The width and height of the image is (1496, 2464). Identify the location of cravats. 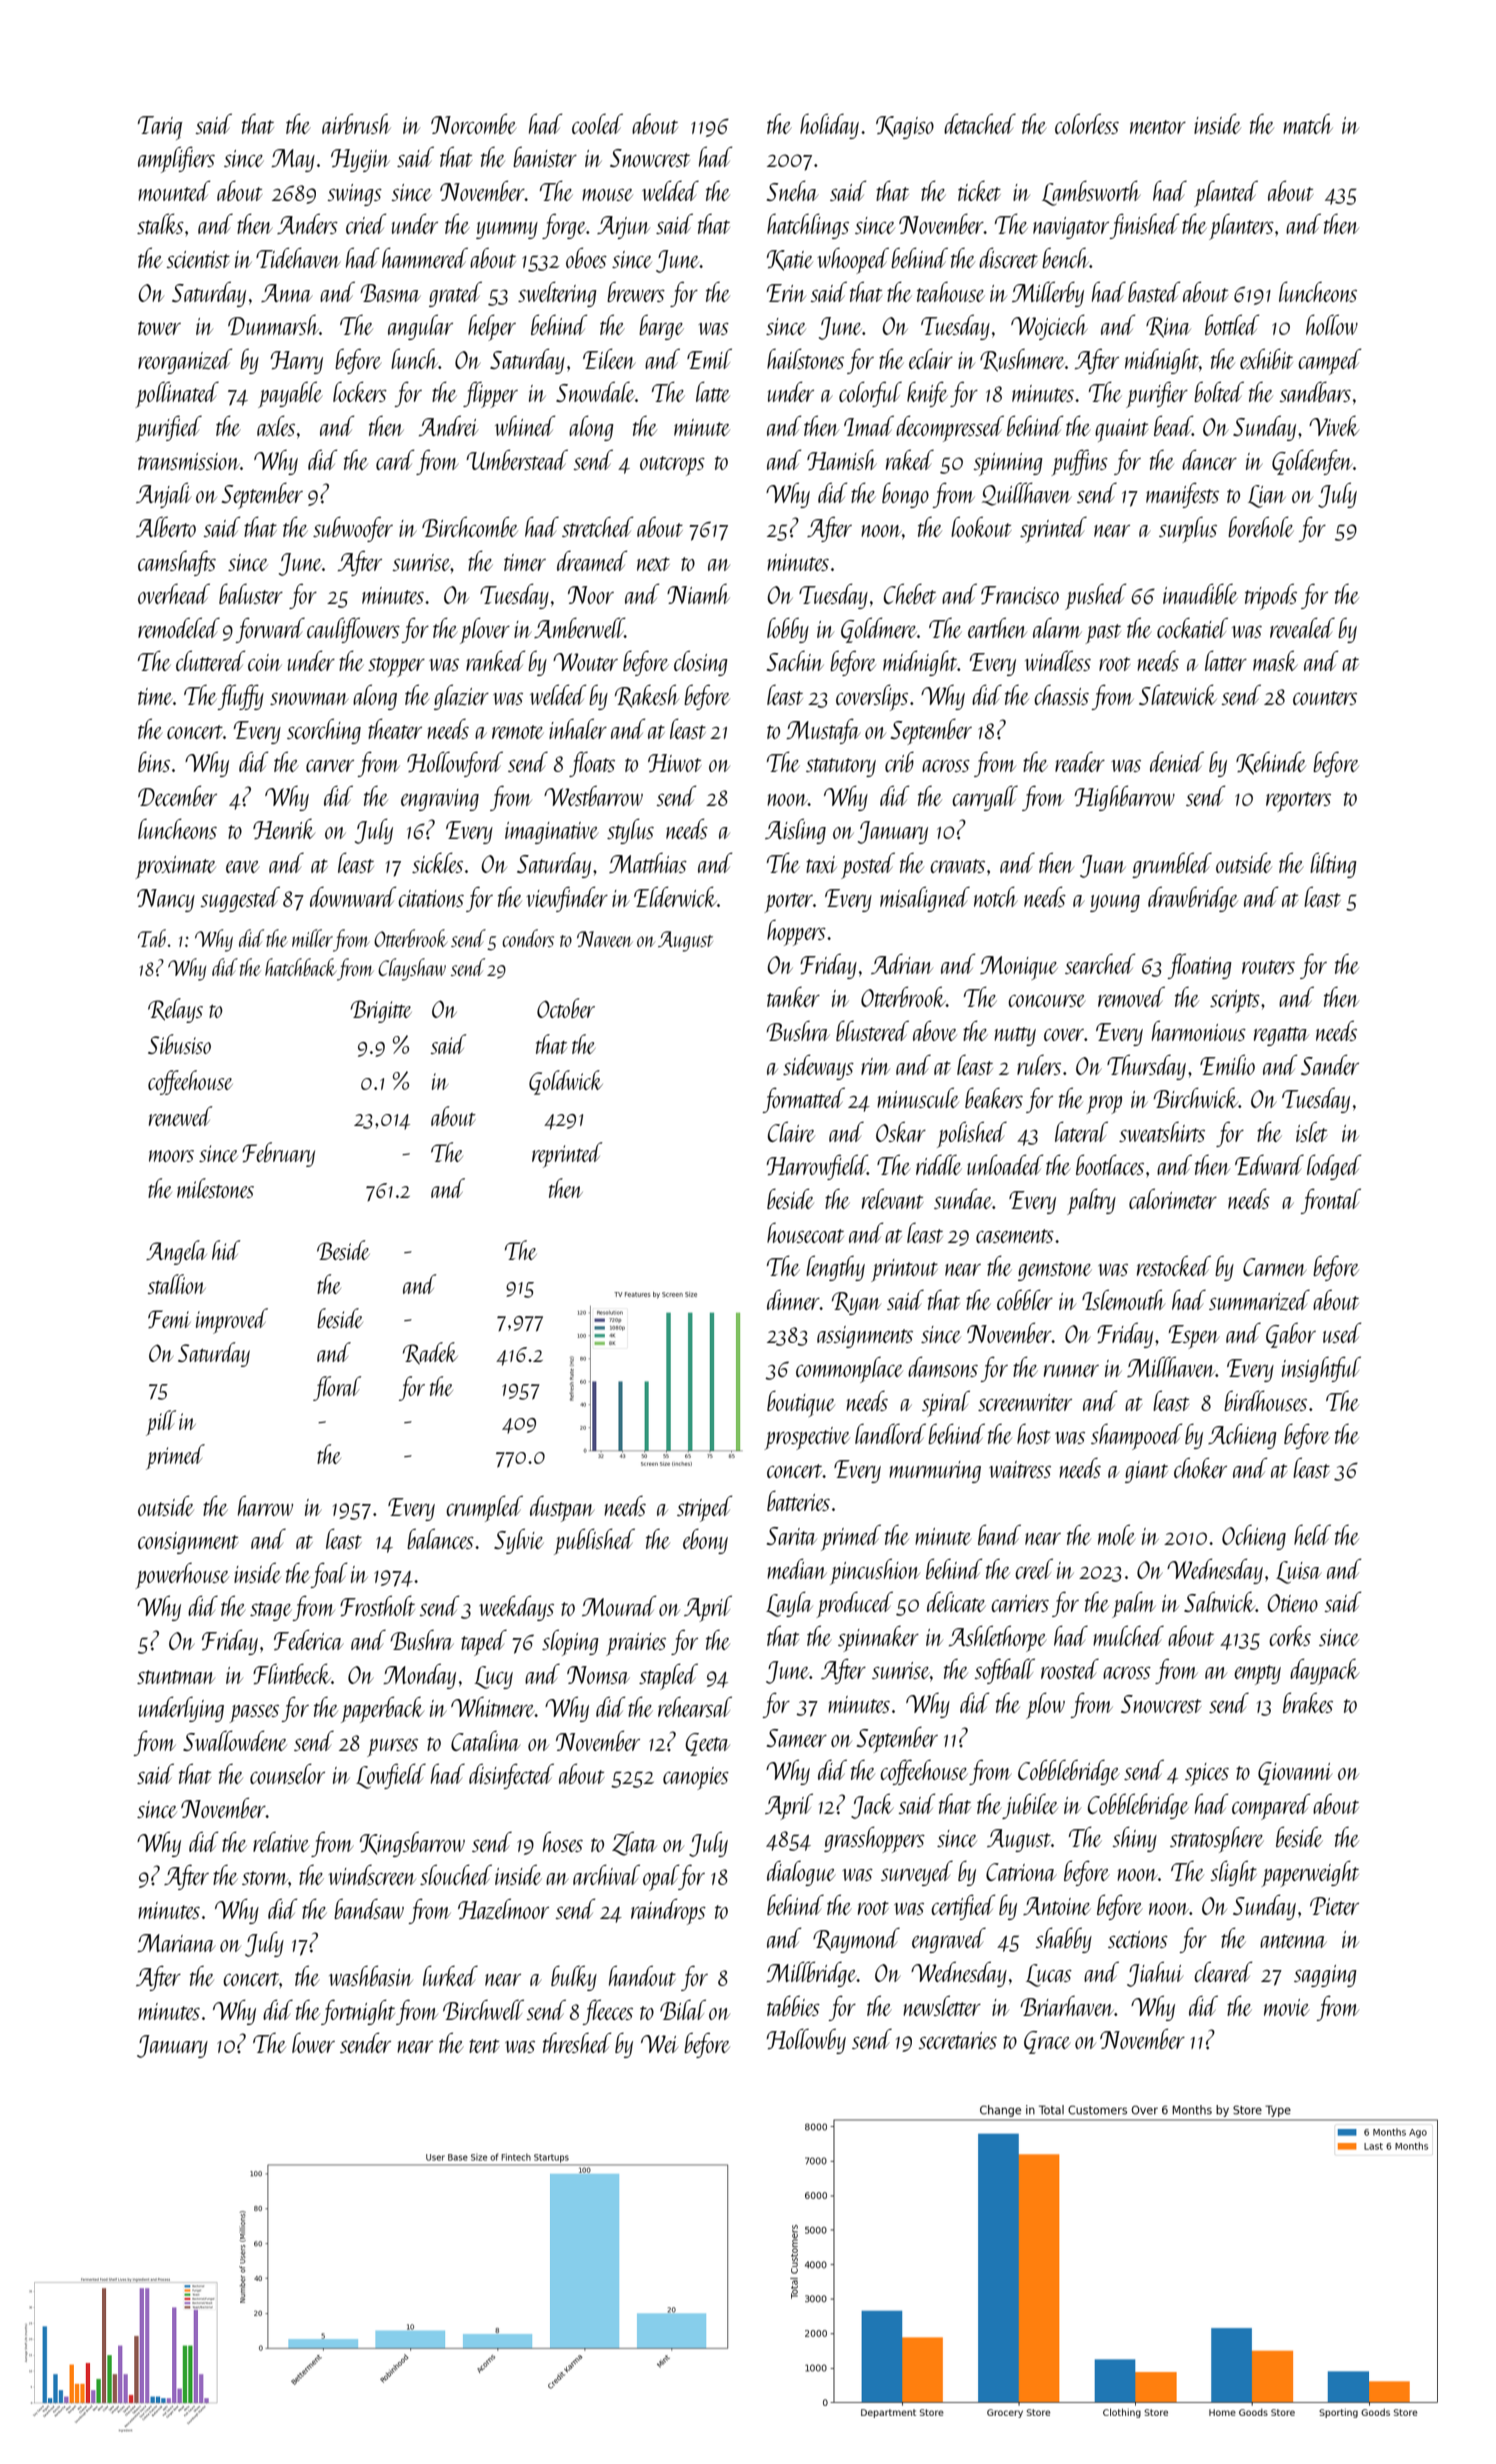
(957, 866).
